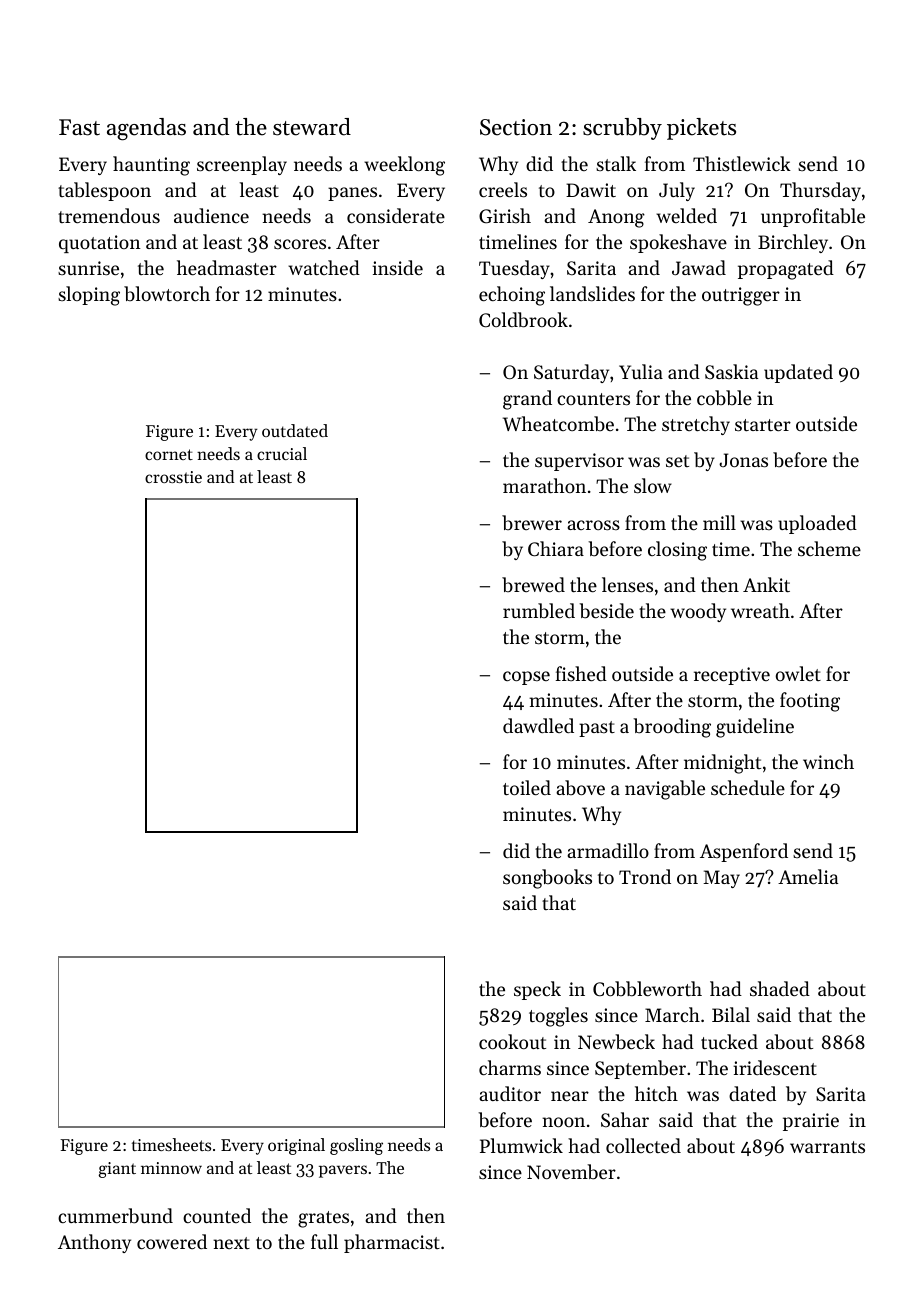 This image has height=1311, width=924. I want to click on toiled, so click(527, 787).
